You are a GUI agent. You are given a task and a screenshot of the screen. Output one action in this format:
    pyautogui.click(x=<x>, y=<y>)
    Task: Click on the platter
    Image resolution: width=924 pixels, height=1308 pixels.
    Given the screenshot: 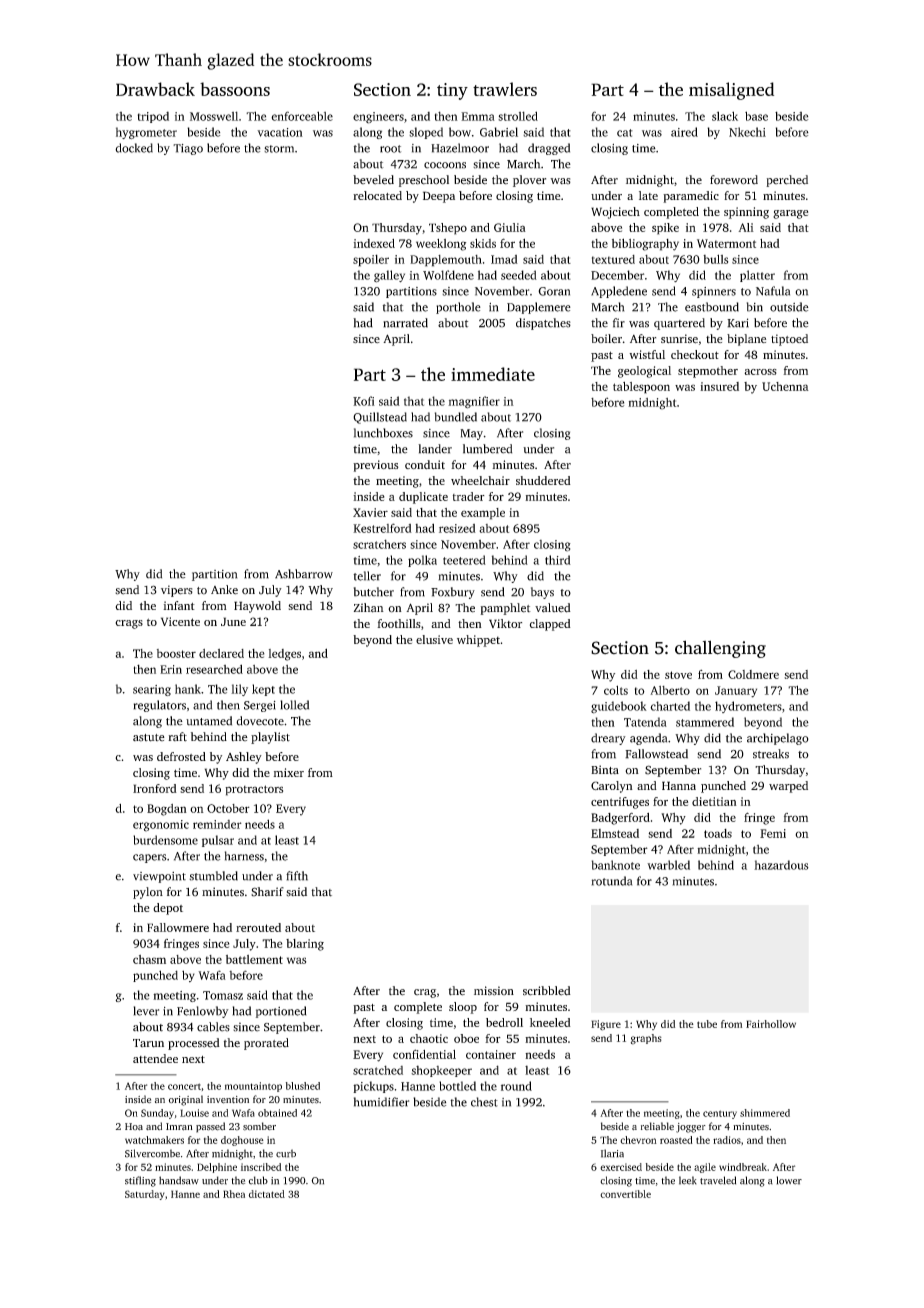 What is the action you would take?
    pyautogui.click(x=757, y=276)
